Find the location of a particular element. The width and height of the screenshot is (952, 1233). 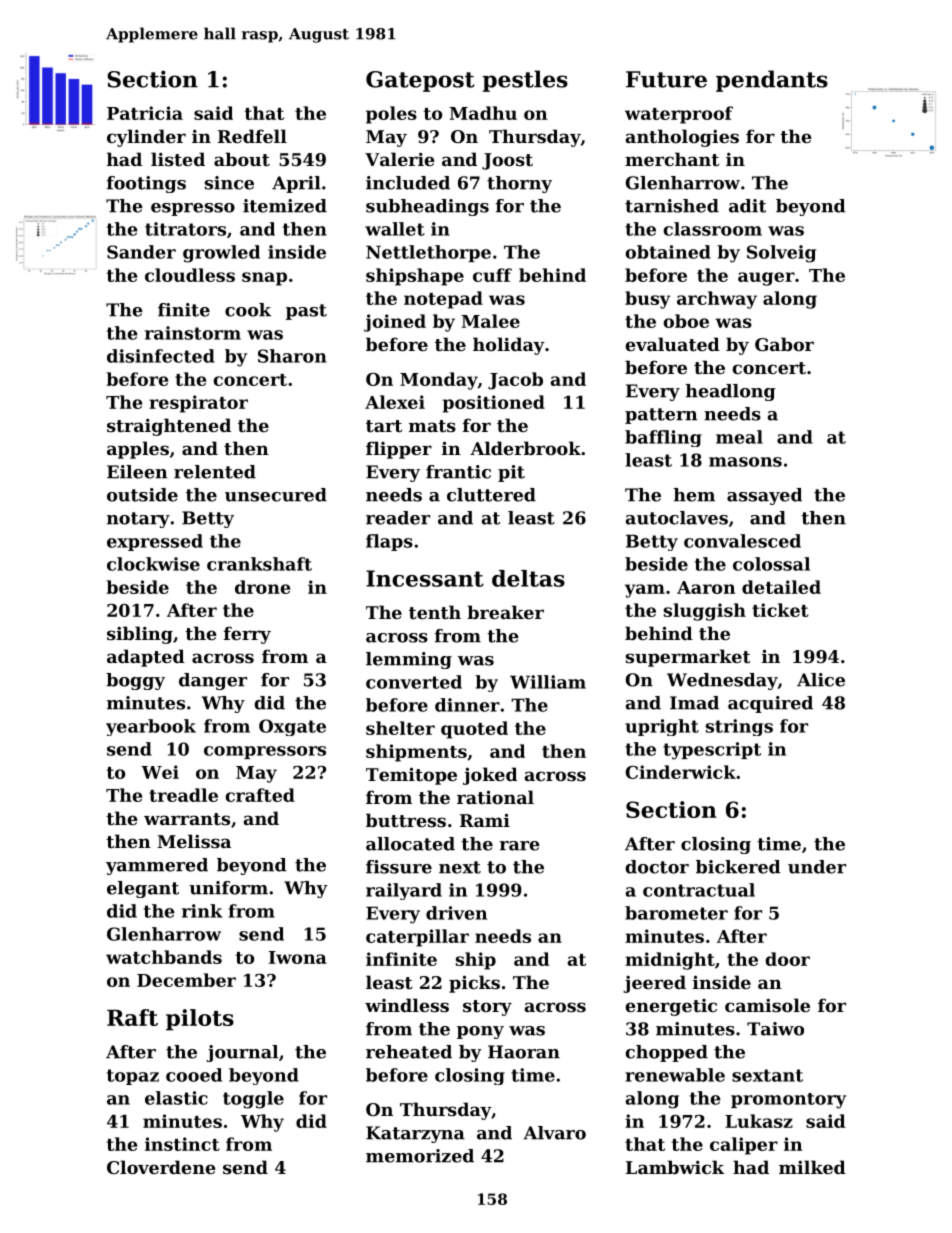

deltas is located at coordinates (528, 578).
